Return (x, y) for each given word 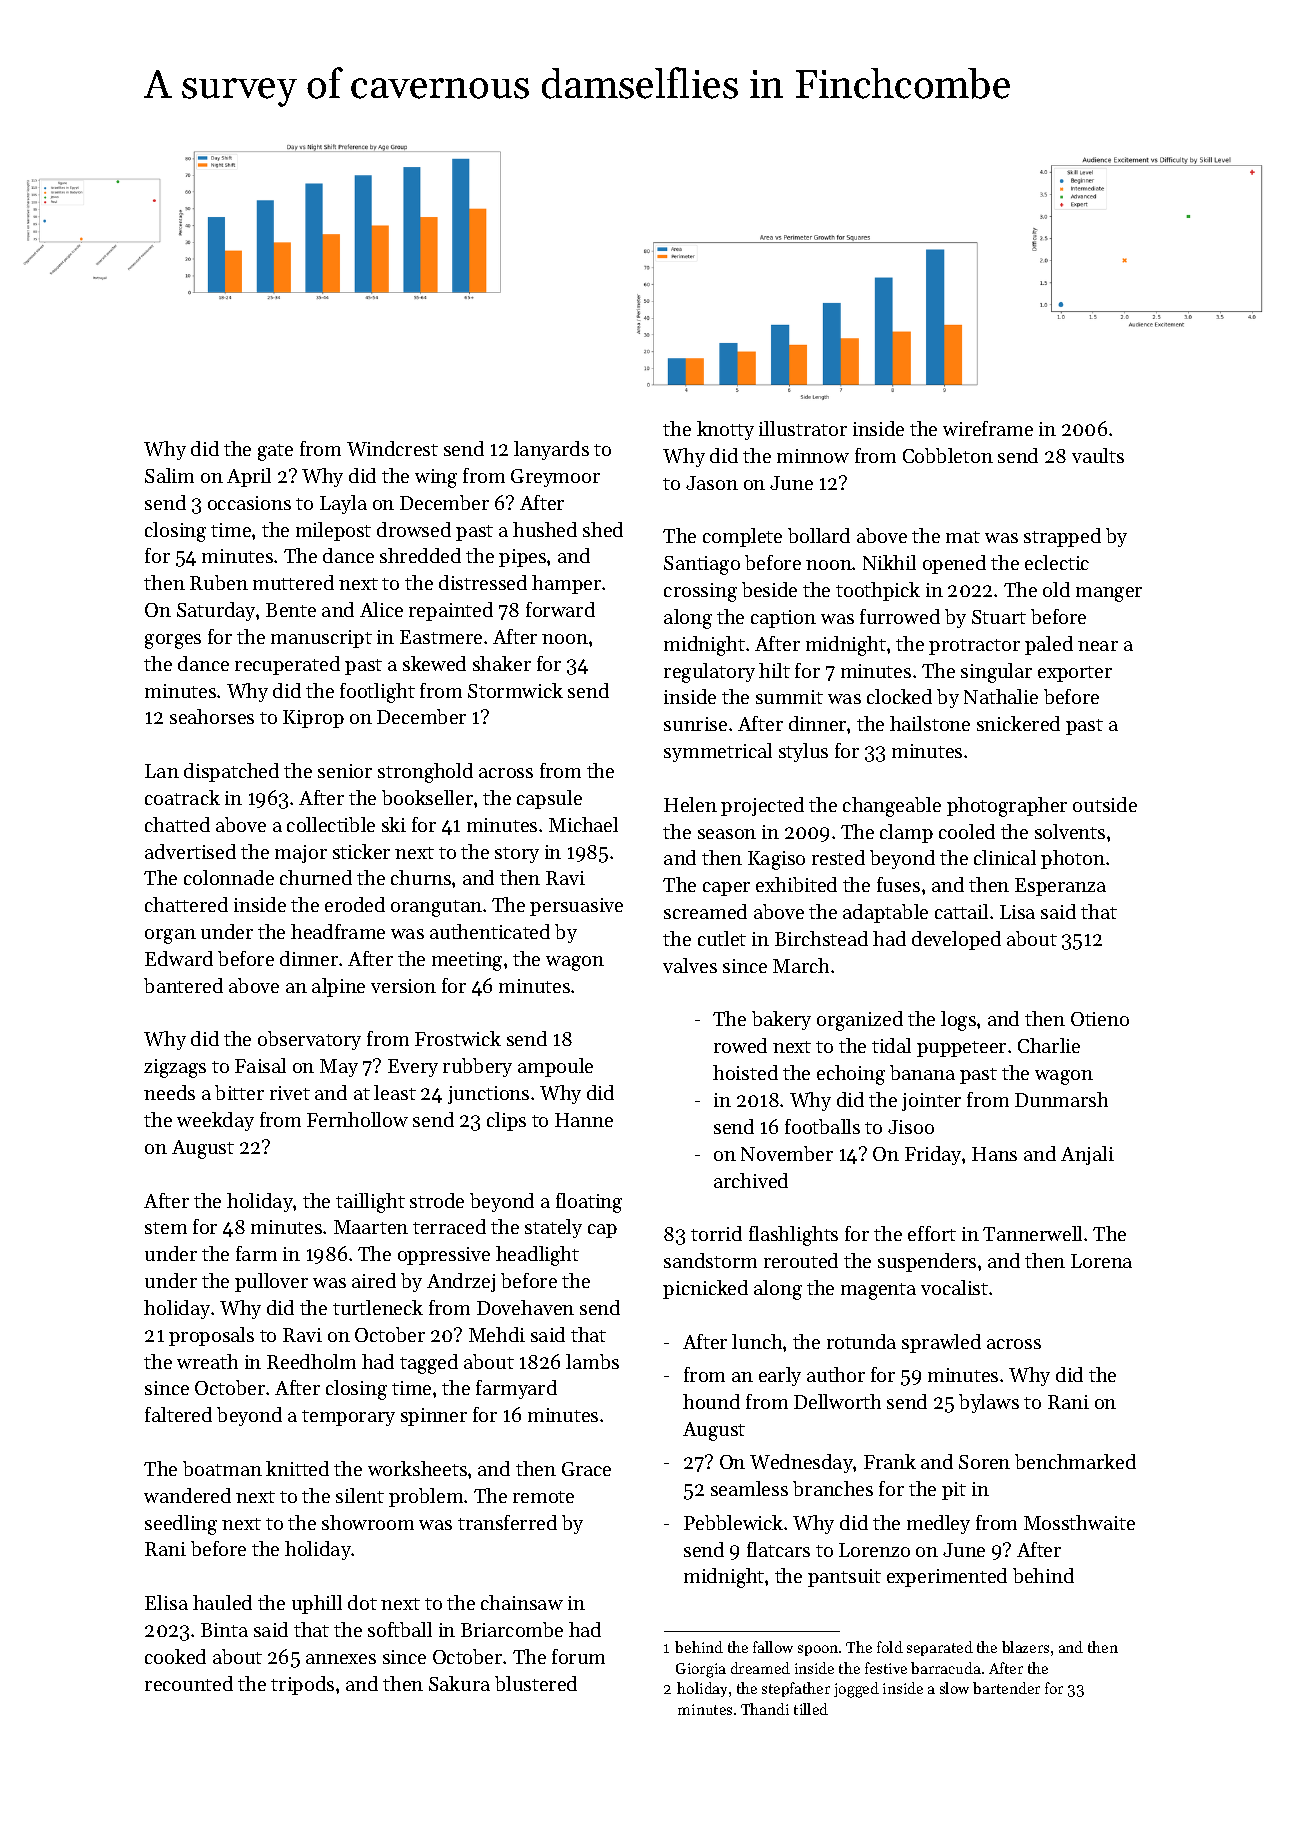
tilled (811, 1709)
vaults (1098, 455)
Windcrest (392, 448)
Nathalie (1001, 696)
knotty (725, 430)
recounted (189, 1683)
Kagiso (776, 860)
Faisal (260, 1065)
